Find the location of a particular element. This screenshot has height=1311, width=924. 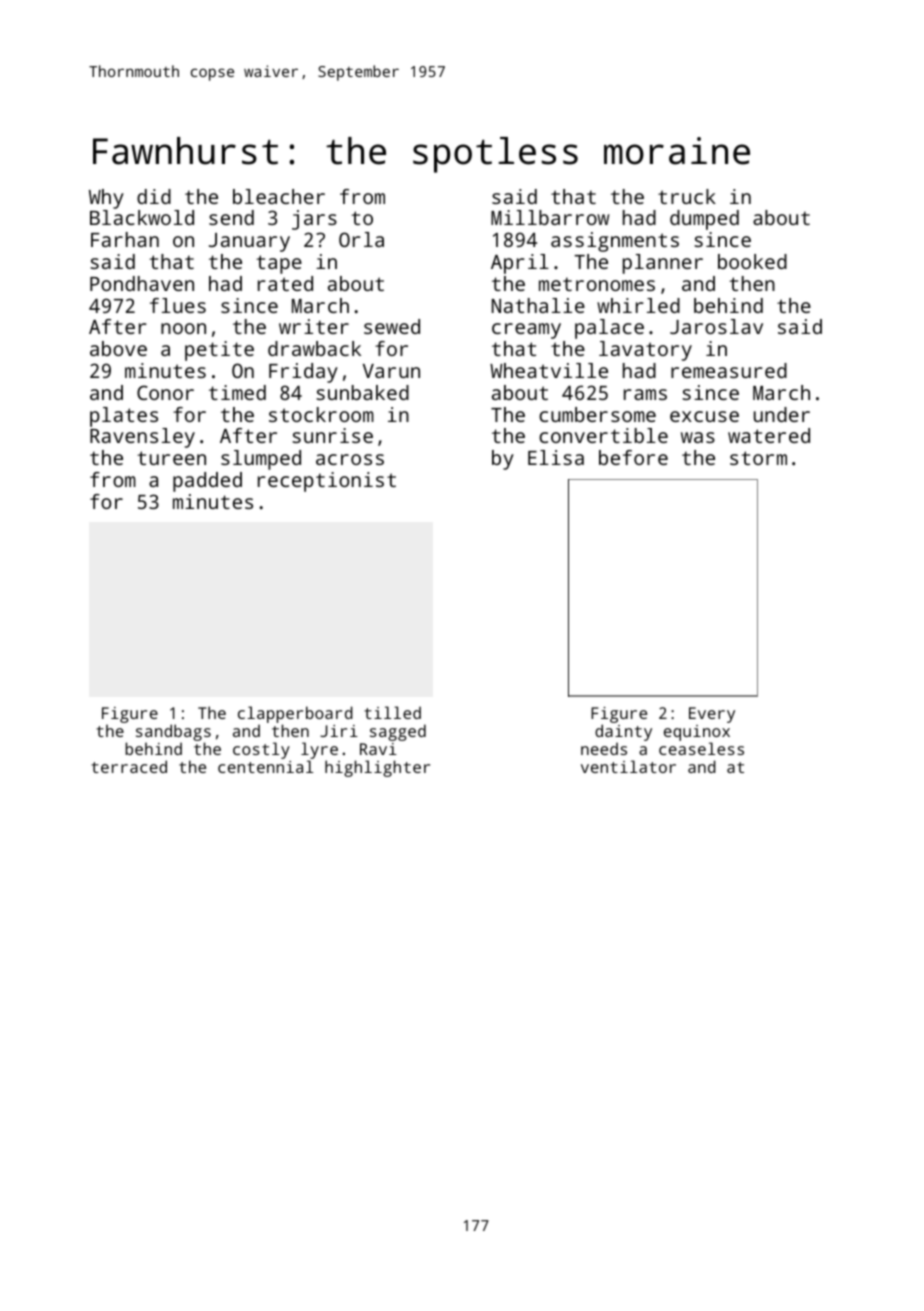

did is located at coordinates (154, 196).
